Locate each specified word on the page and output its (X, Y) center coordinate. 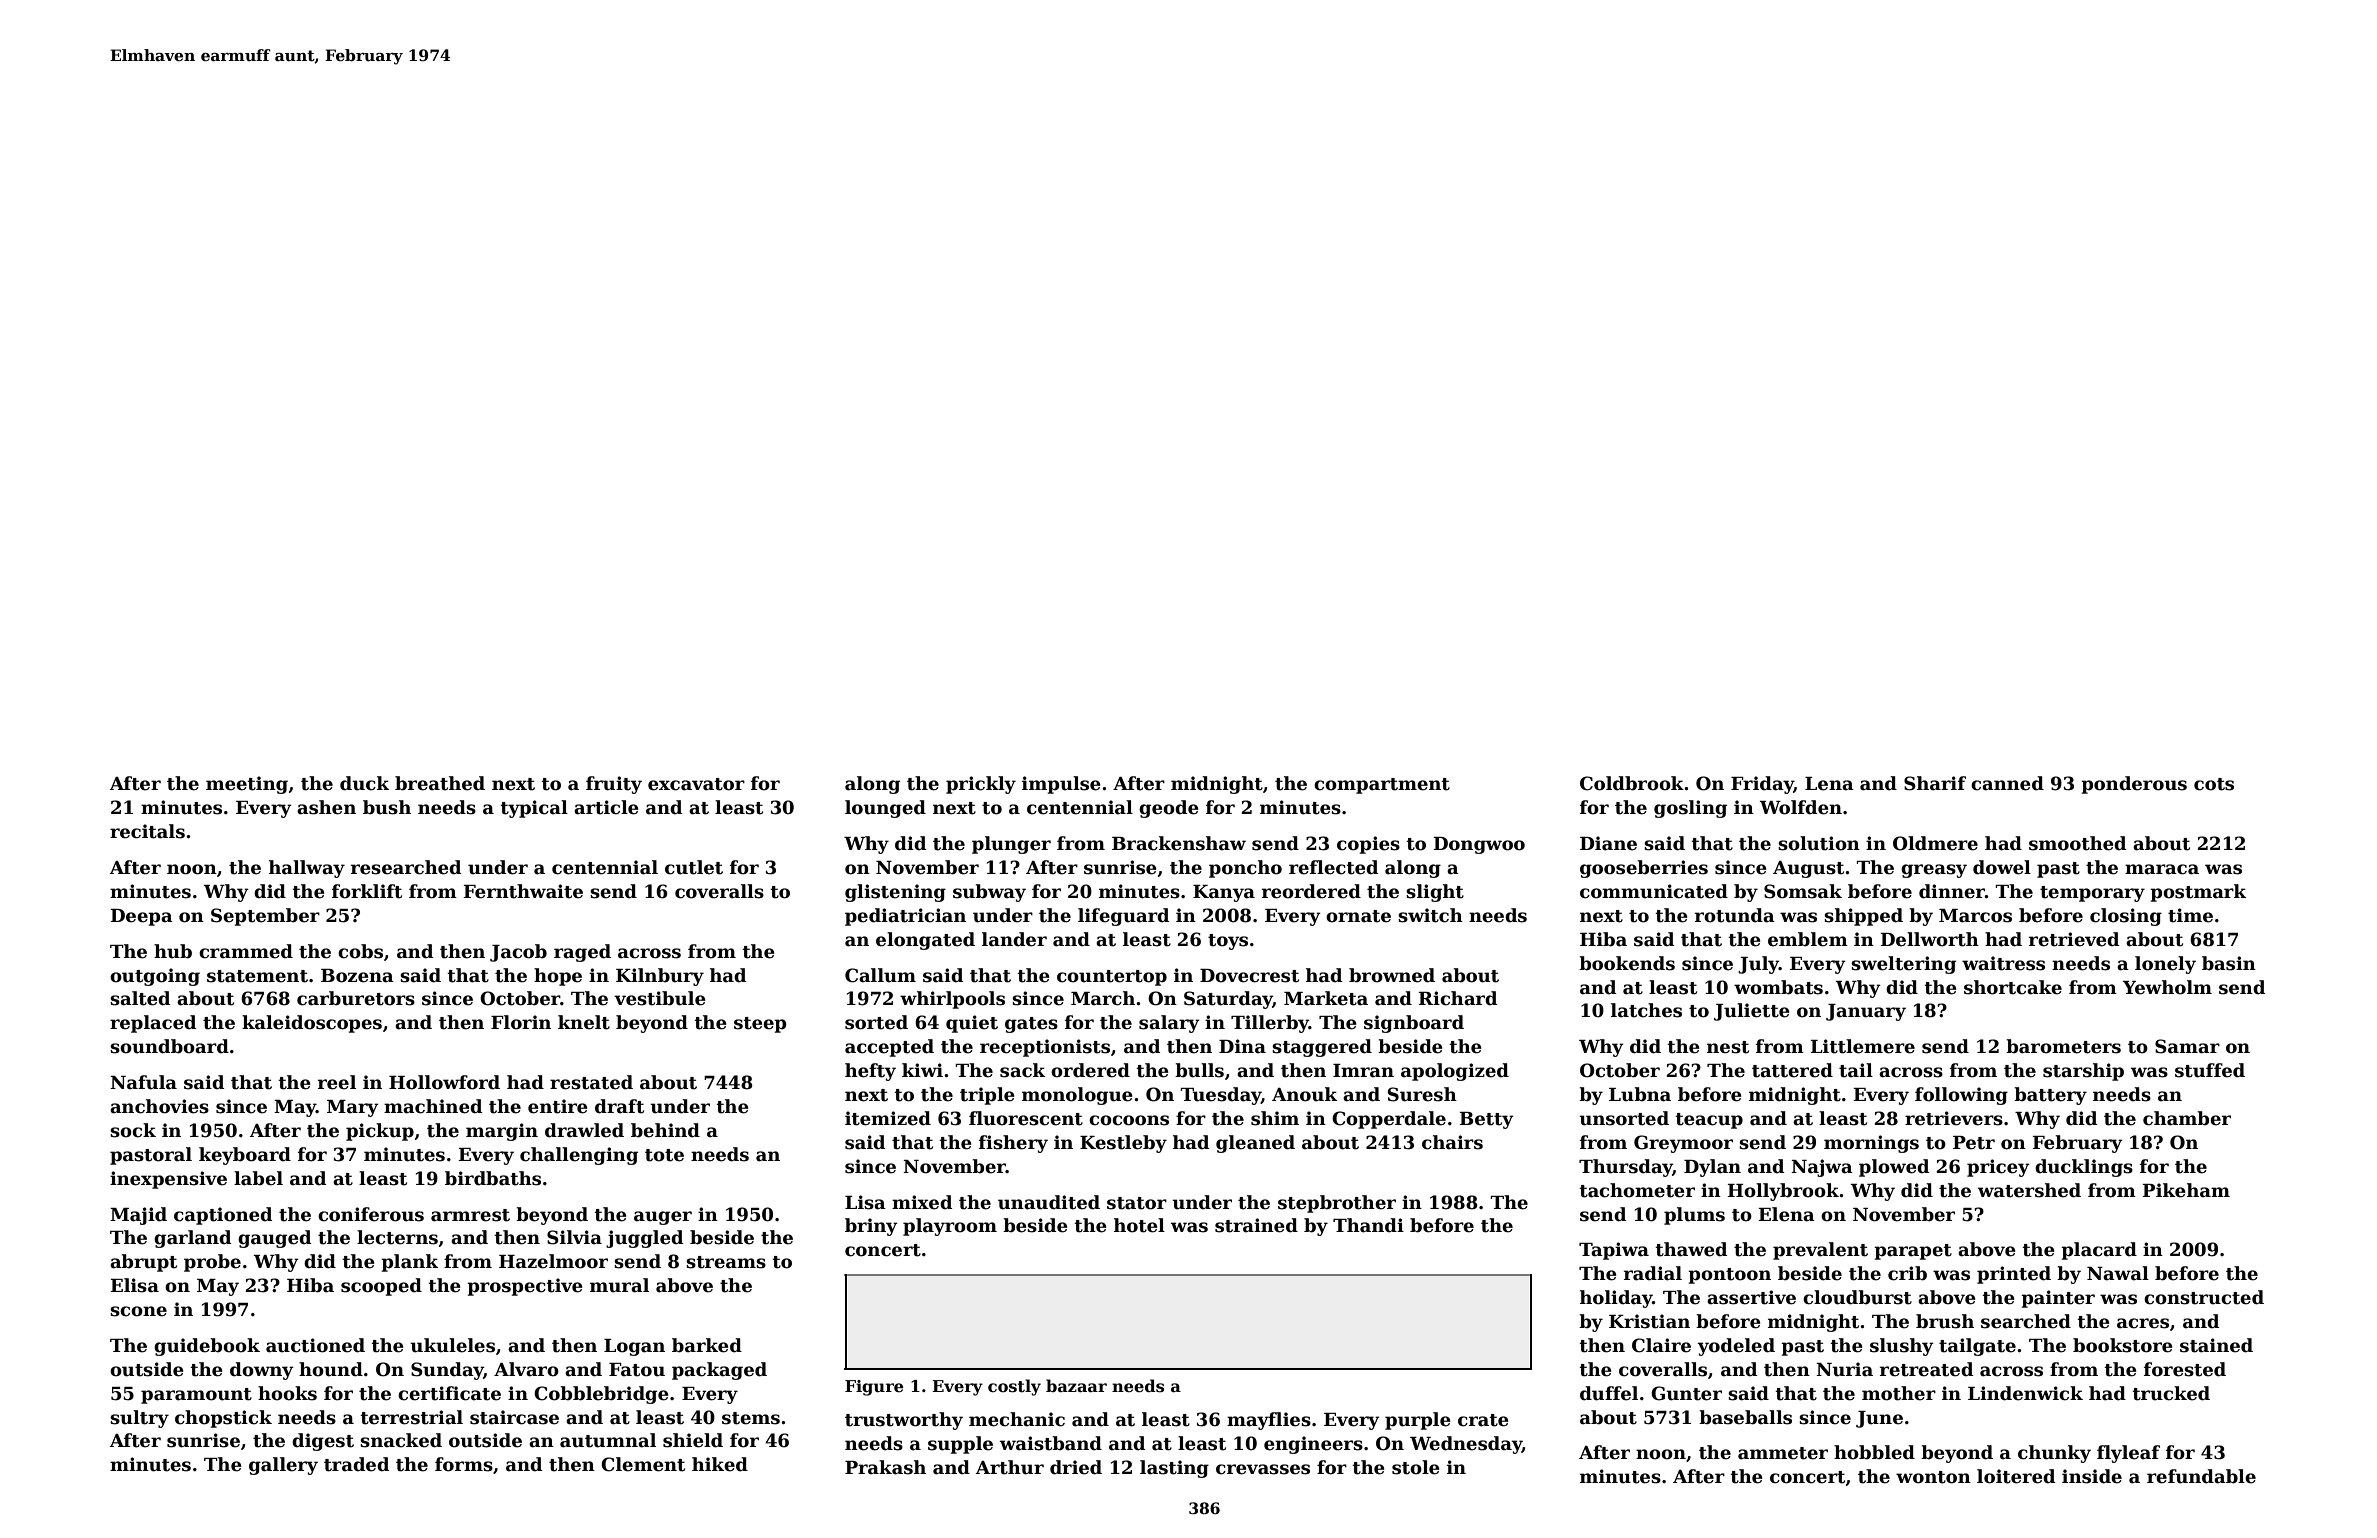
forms (464, 1464)
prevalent (1820, 1251)
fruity (614, 785)
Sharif (1935, 783)
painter (2058, 1299)
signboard (1414, 1024)
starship (2083, 1072)
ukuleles (452, 1345)
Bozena (357, 976)
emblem (1808, 939)
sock (133, 1130)
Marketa (1326, 998)
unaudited (1049, 1202)
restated (591, 1082)
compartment (1382, 786)
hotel (1139, 1225)
